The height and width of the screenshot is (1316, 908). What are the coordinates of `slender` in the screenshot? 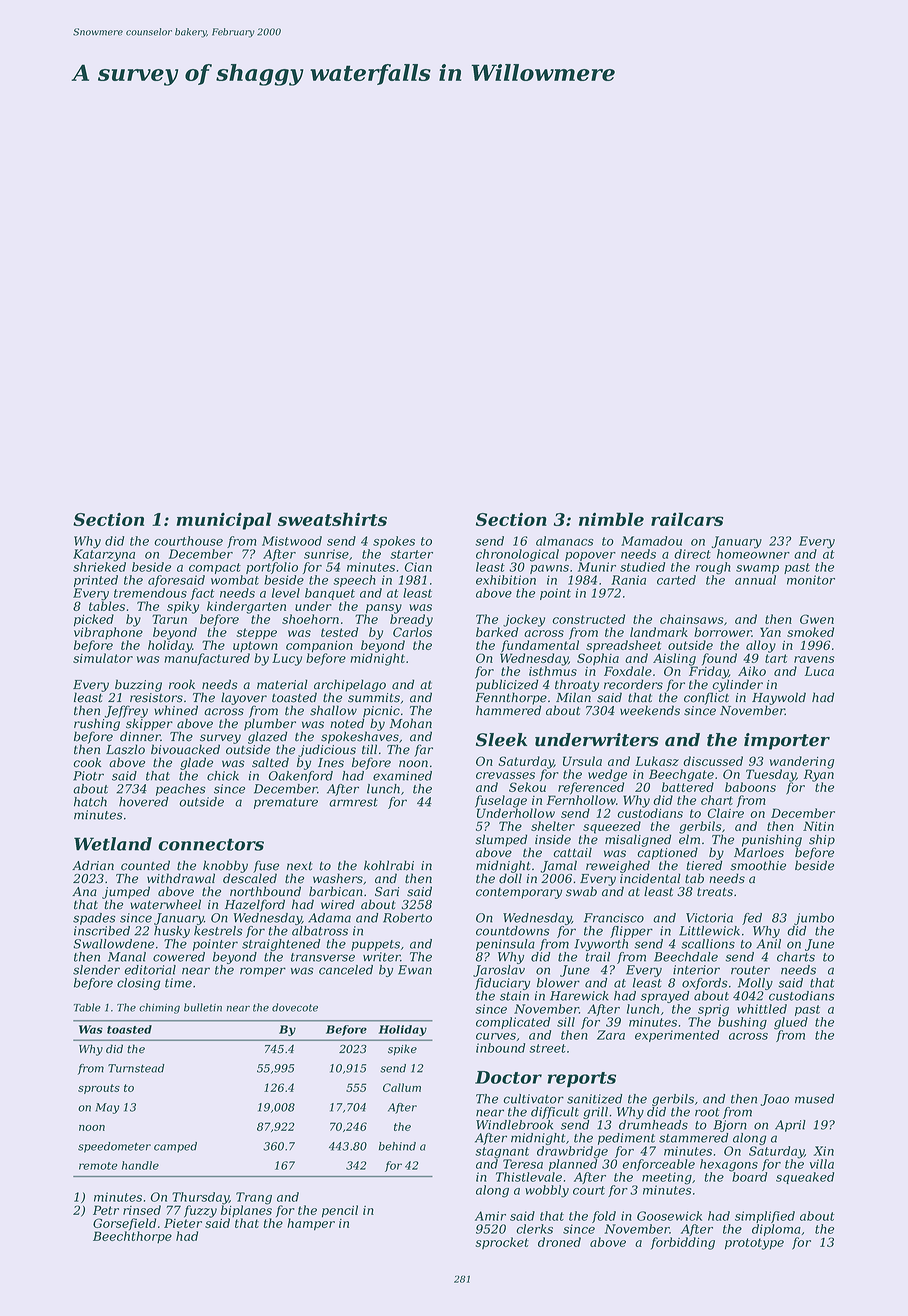 It's located at (96, 970).
